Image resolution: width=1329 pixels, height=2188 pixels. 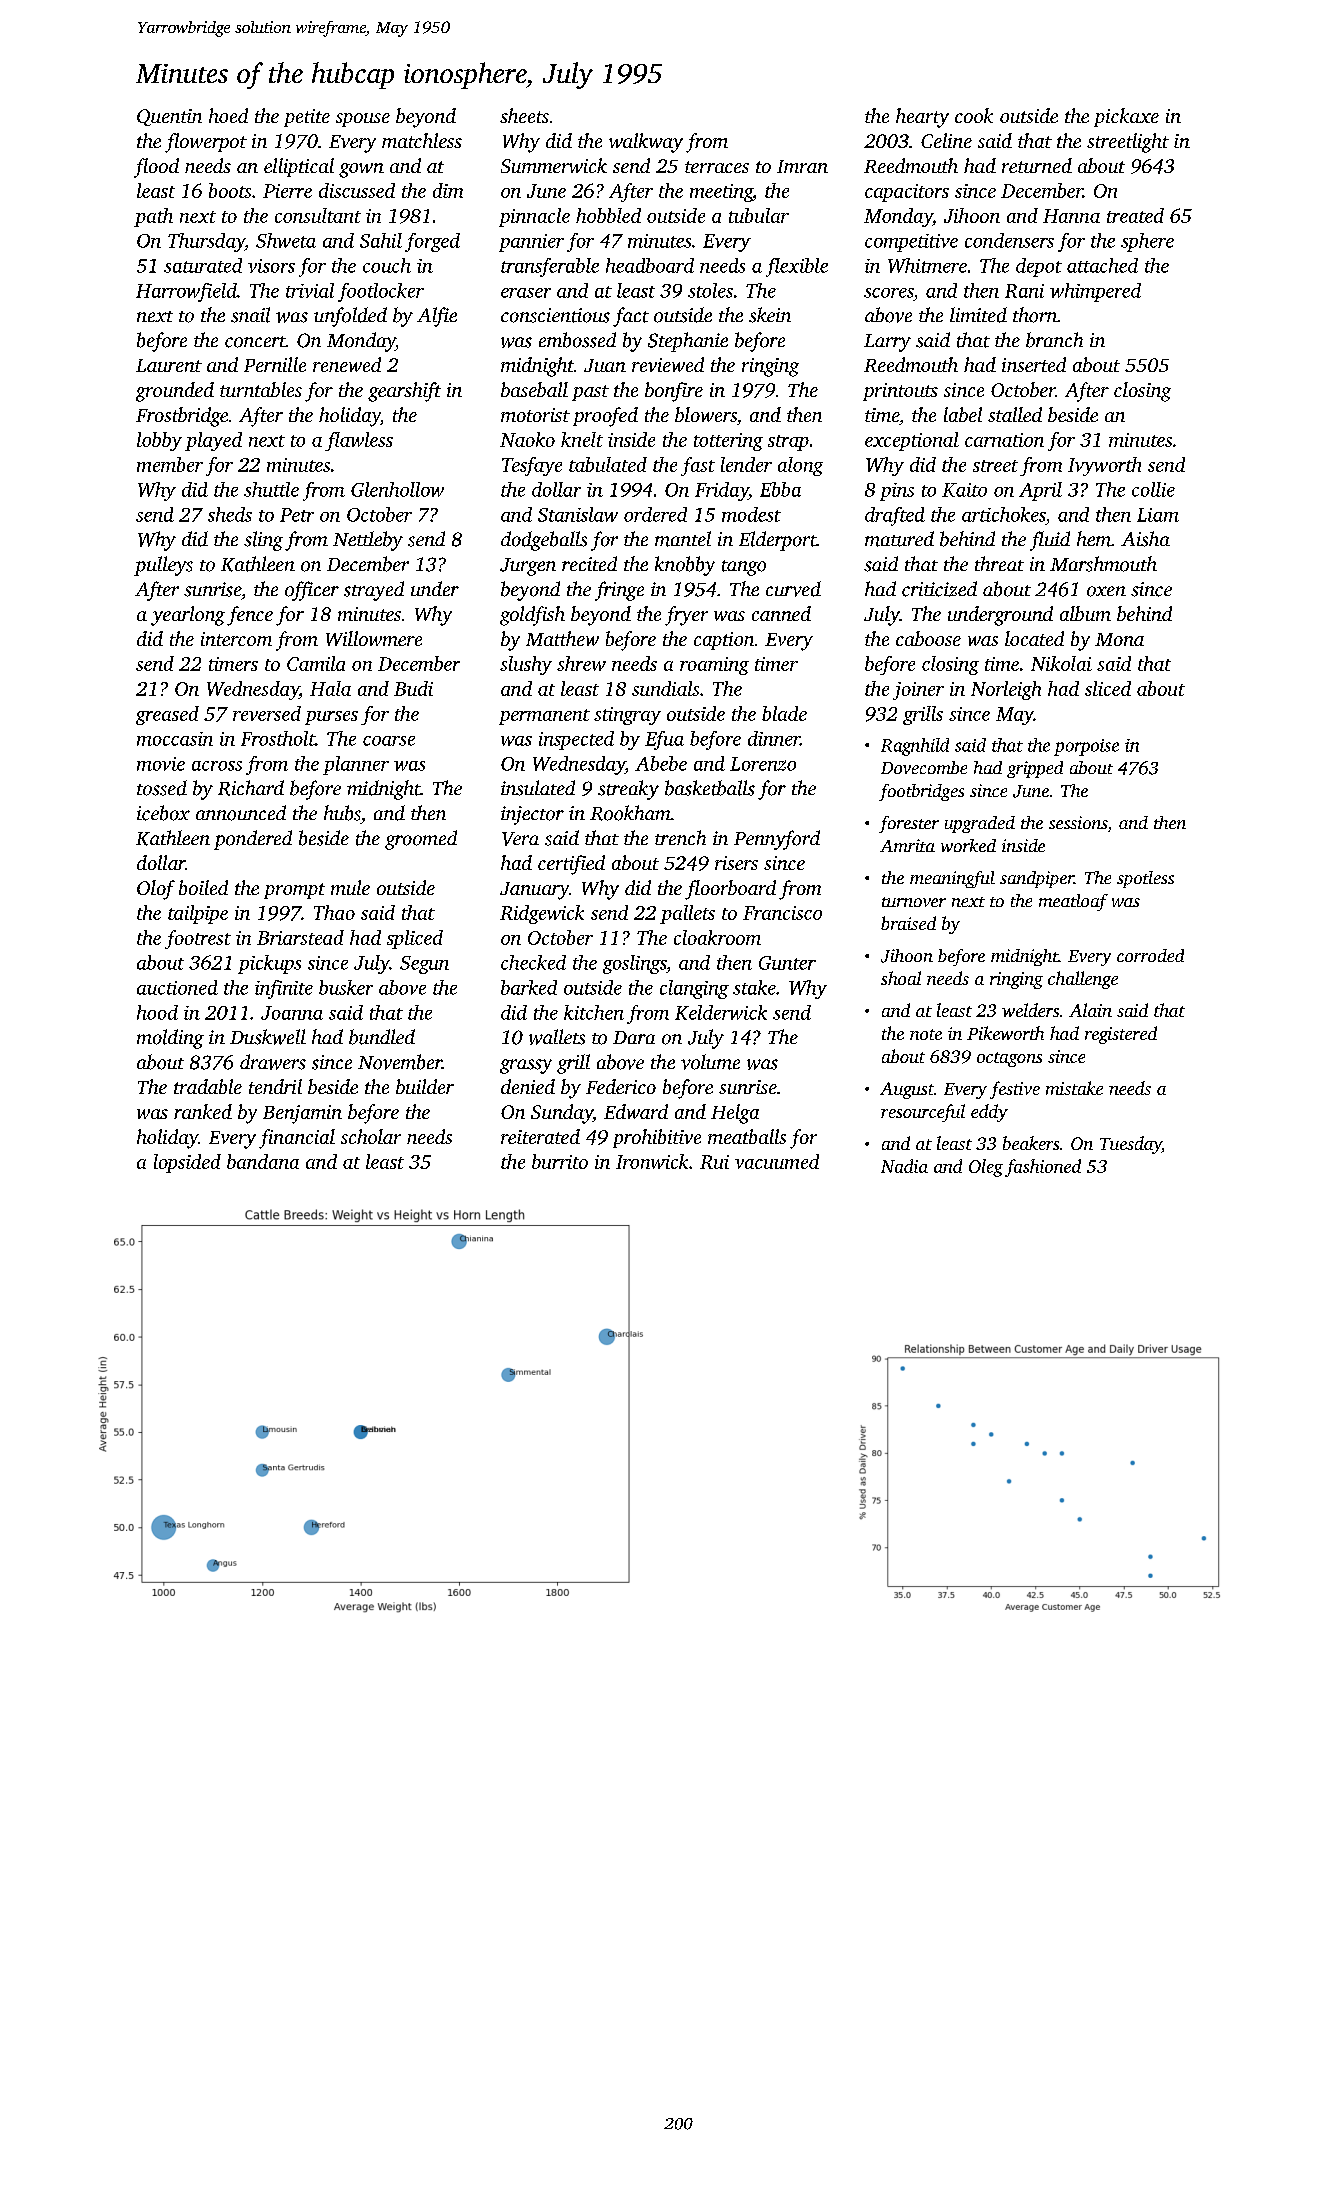 I want to click on Edward, so click(x=636, y=1111).
